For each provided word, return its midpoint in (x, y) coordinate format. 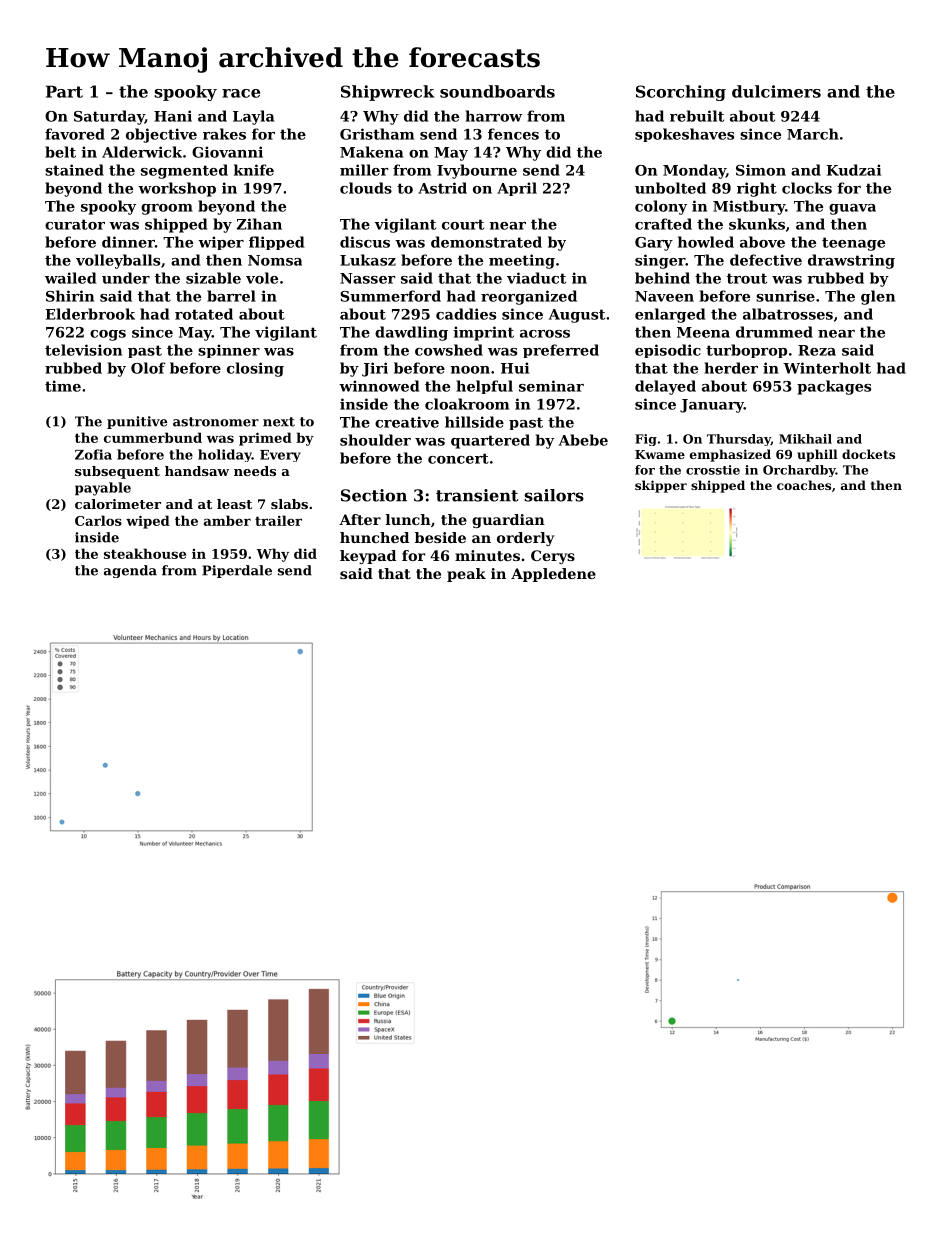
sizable (213, 278)
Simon (761, 170)
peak (466, 575)
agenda (130, 571)
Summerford (391, 296)
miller (364, 170)
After (360, 519)
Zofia (93, 454)
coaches (804, 485)
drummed (774, 332)
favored (75, 134)
